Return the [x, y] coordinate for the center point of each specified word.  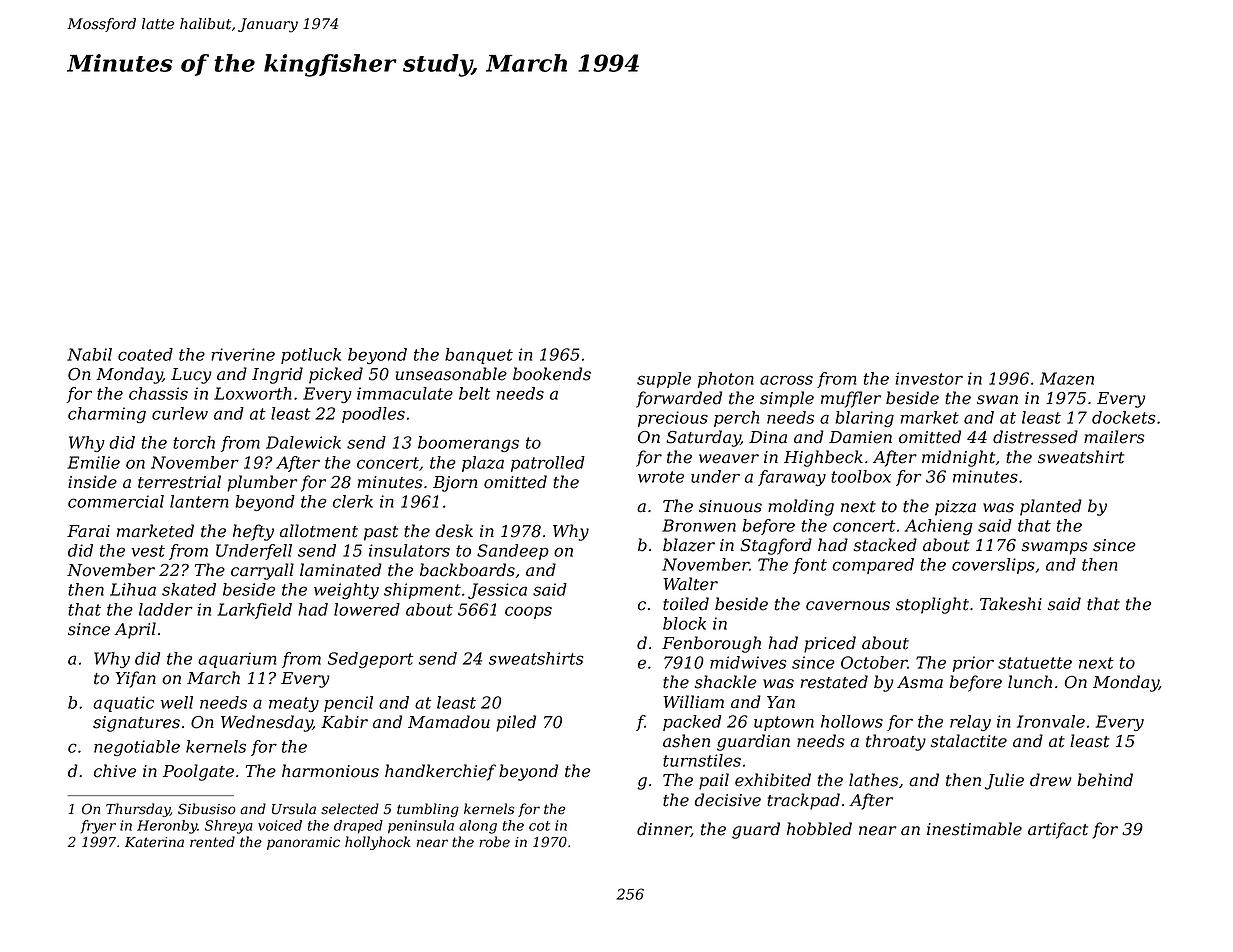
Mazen [1067, 378]
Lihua [133, 589]
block [684, 623]
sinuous [730, 506]
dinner [664, 829]
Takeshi [1011, 604]
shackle [726, 682]
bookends [552, 374]
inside [92, 482]
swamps [1055, 548]
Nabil [89, 354]
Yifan [135, 679]
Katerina [154, 842]
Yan [781, 702]
